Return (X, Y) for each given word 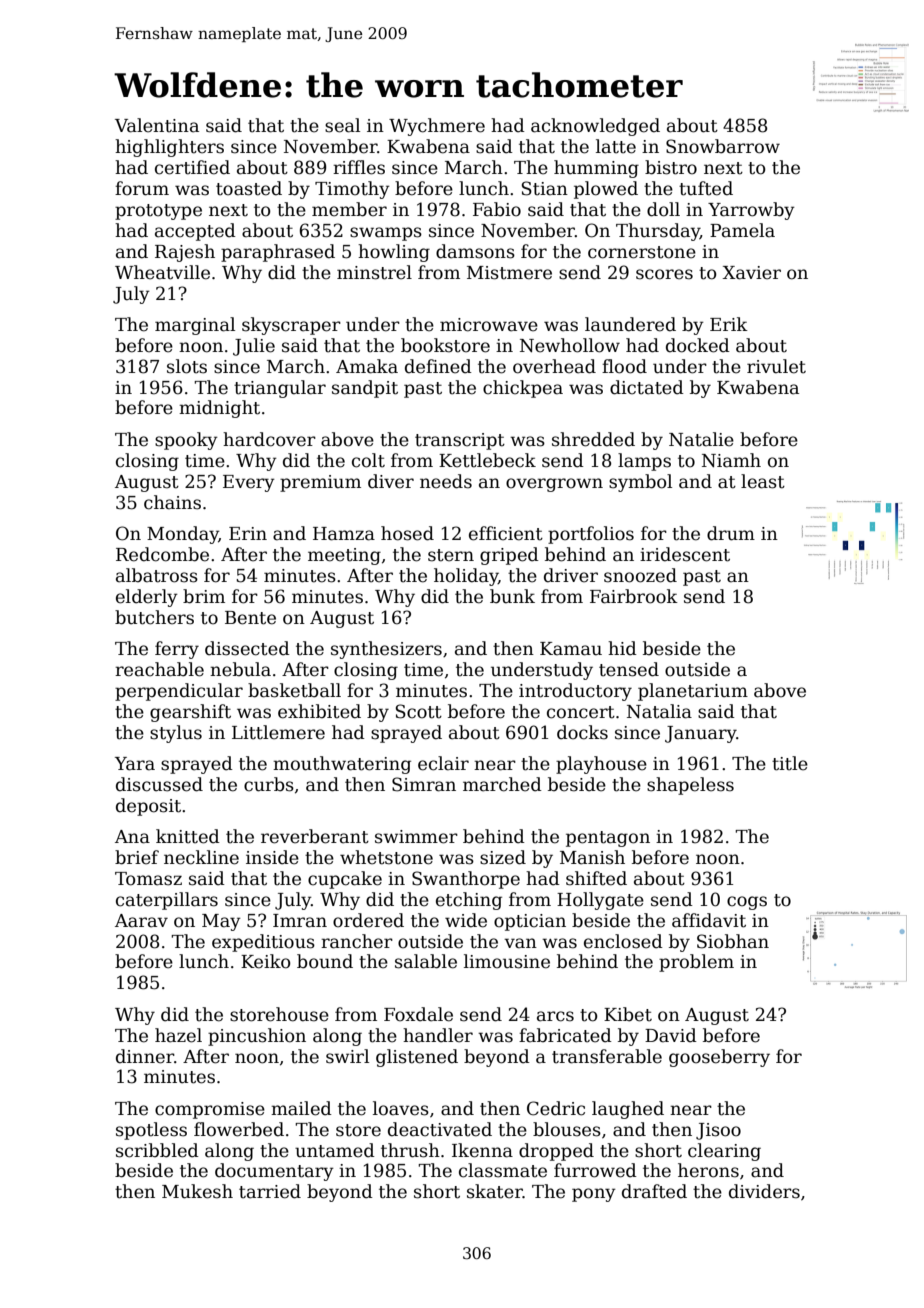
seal (342, 125)
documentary (274, 1172)
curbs (269, 784)
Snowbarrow (723, 146)
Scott (419, 711)
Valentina (157, 125)
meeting (344, 556)
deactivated (440, 1129)
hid (622, 648)
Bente (250, 618)
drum (731, 533)
